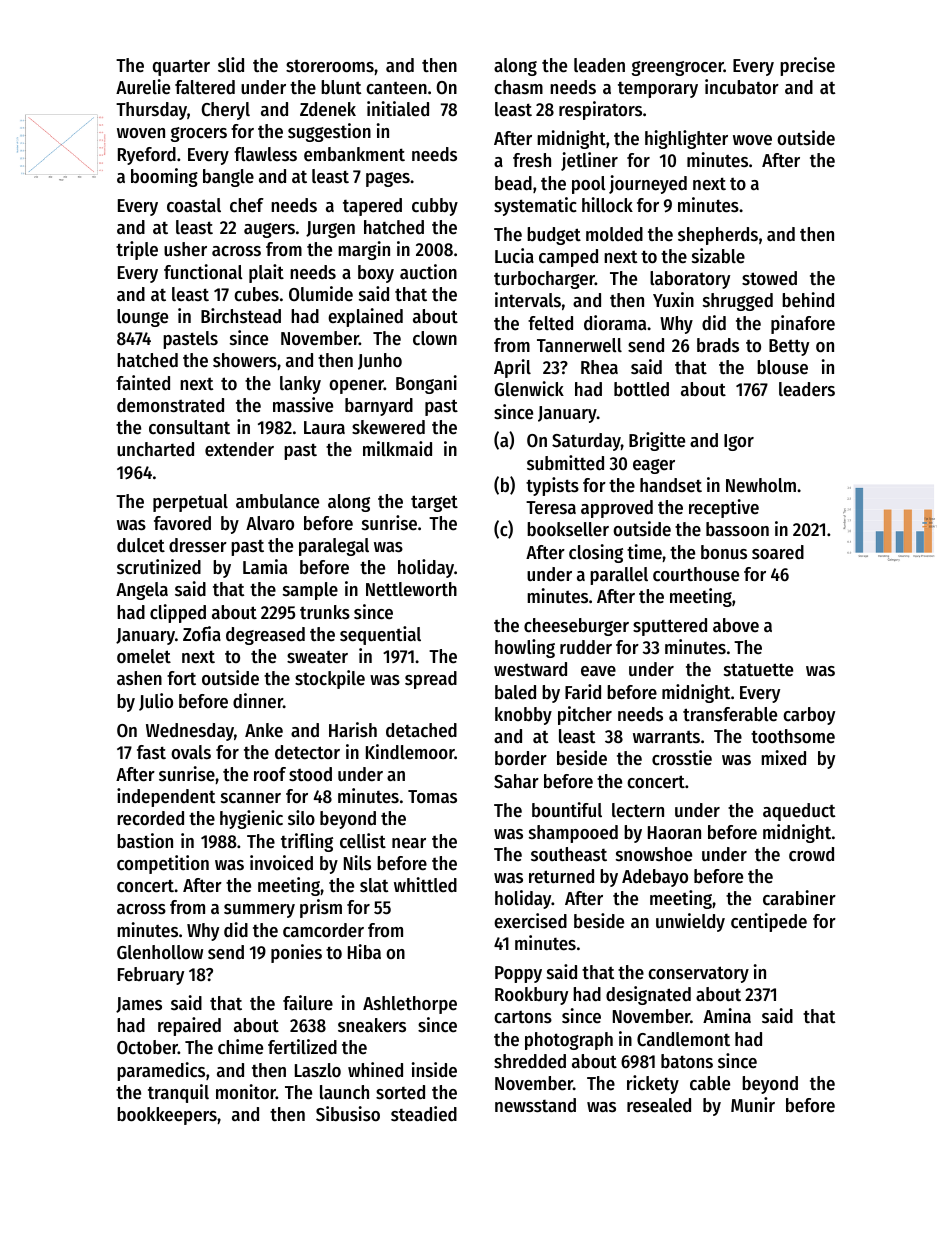 The image size is (952, 1233). Describe the element at coordinates (296, 953) in the page. I see `ponies` at that location.
